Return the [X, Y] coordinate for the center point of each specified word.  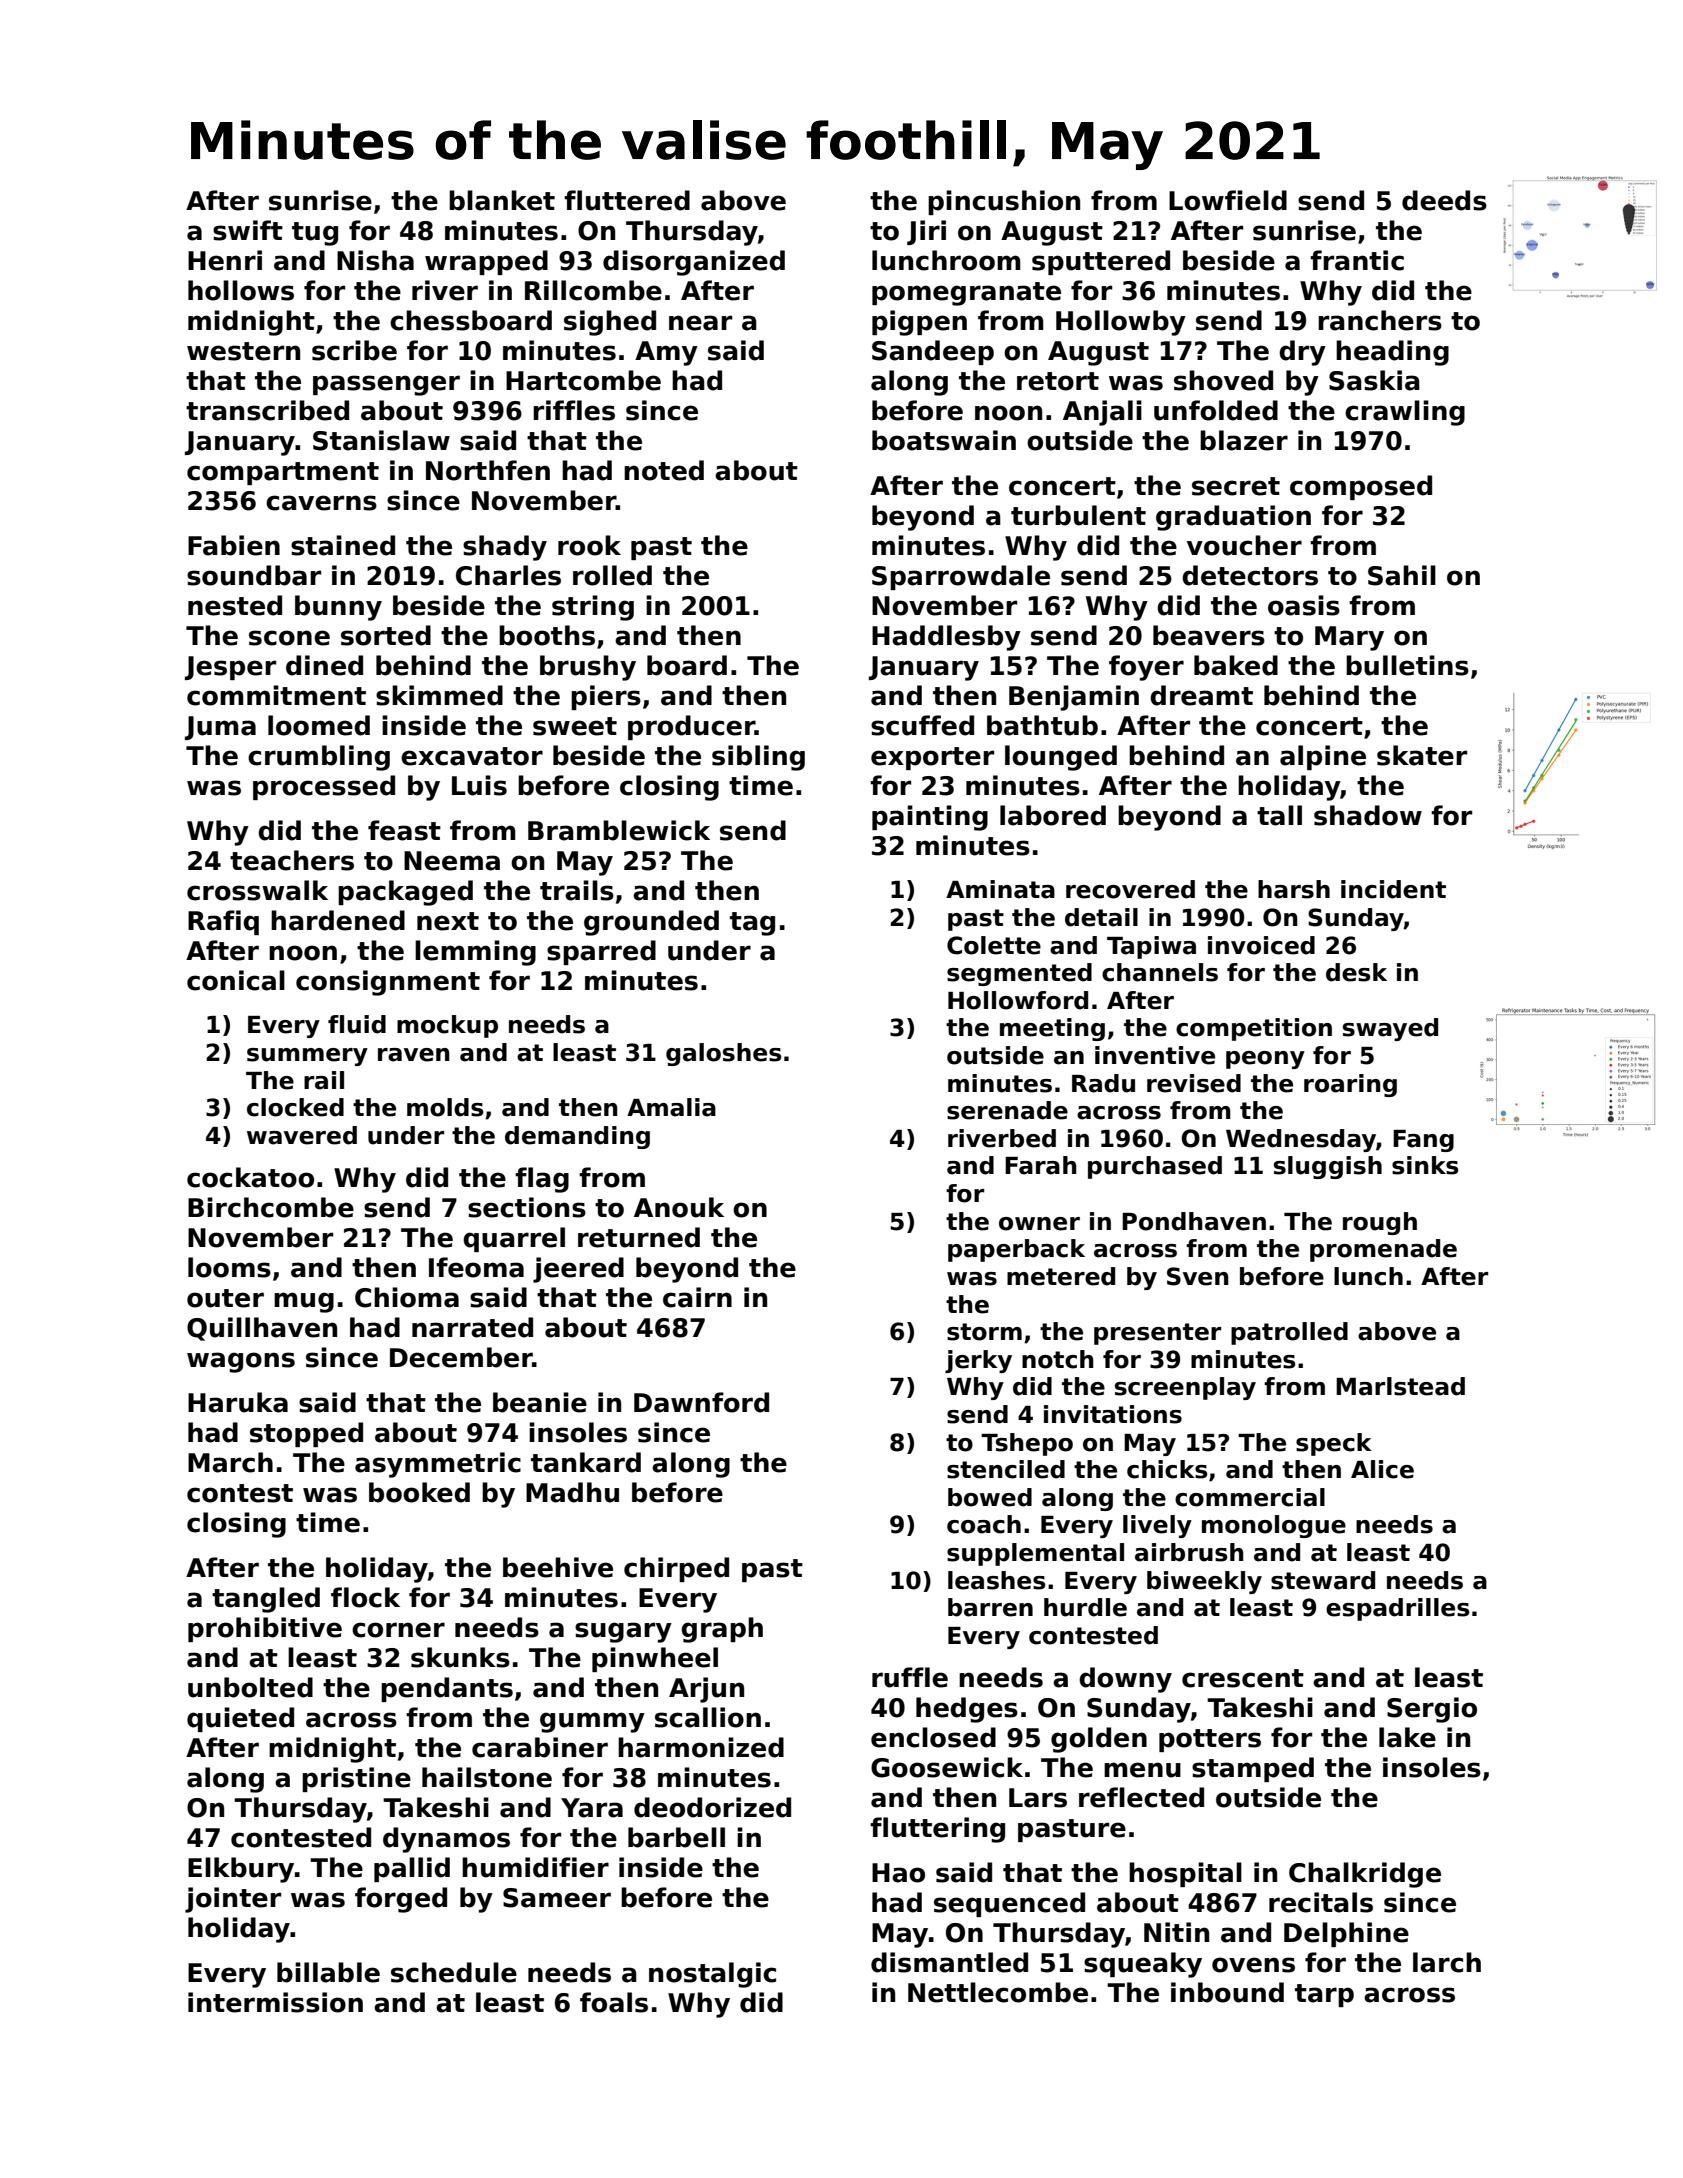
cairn [697, 1297]
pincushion [1004, 202]
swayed [1390, 1029]
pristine [356, 1779]
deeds [1444, 200]
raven [414, 1055]
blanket [502, 200]
